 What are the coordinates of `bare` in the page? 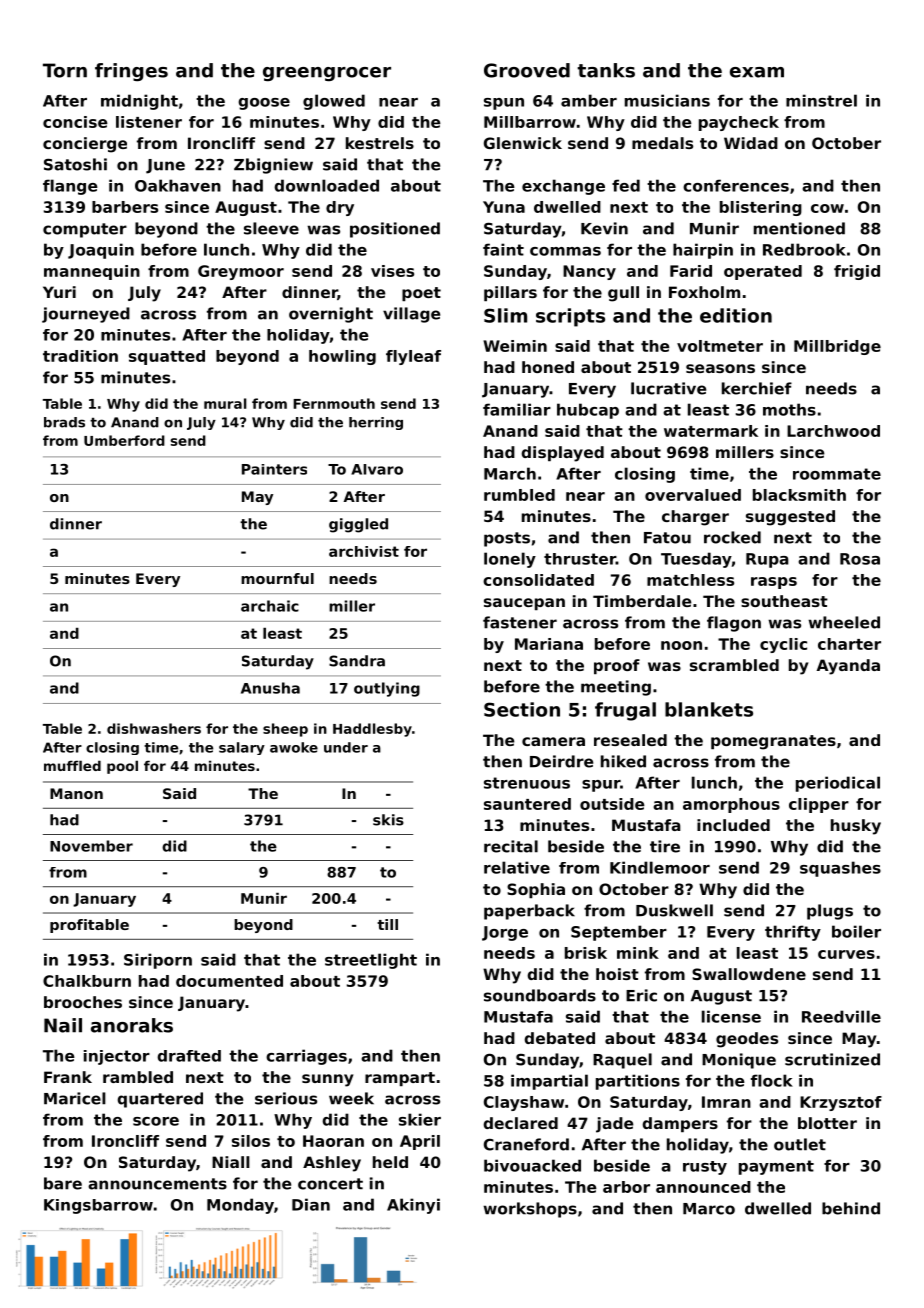 It's located at (63, 1183).
